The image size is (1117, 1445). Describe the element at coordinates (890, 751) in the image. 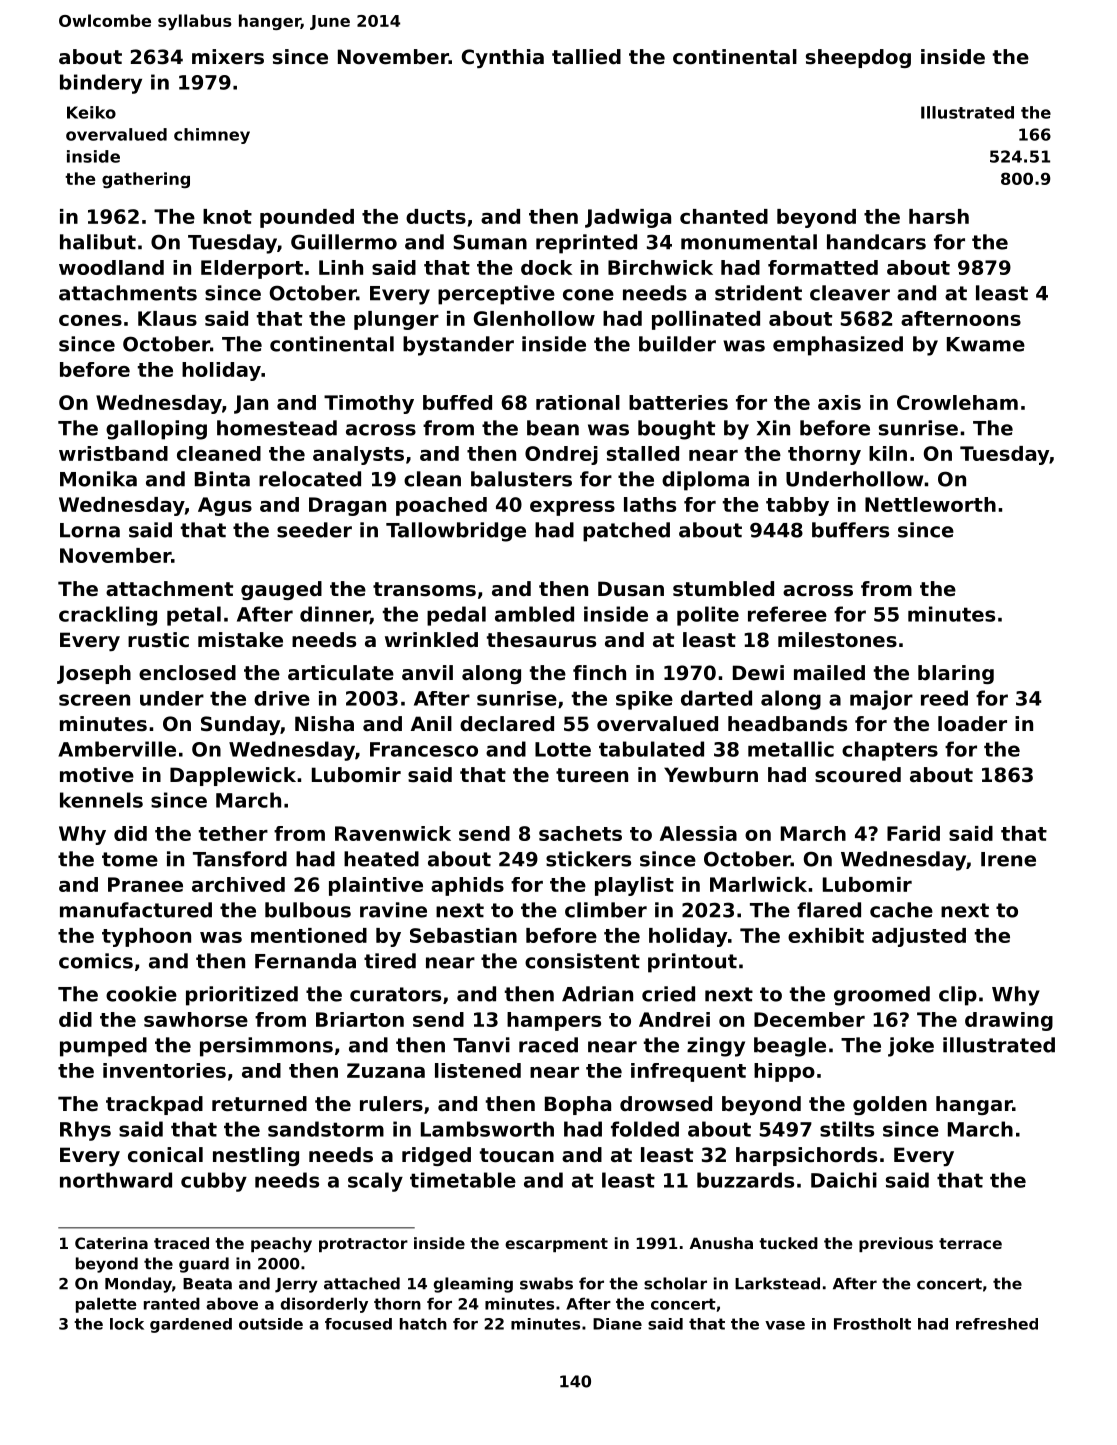

I see `chapters` at that location.
